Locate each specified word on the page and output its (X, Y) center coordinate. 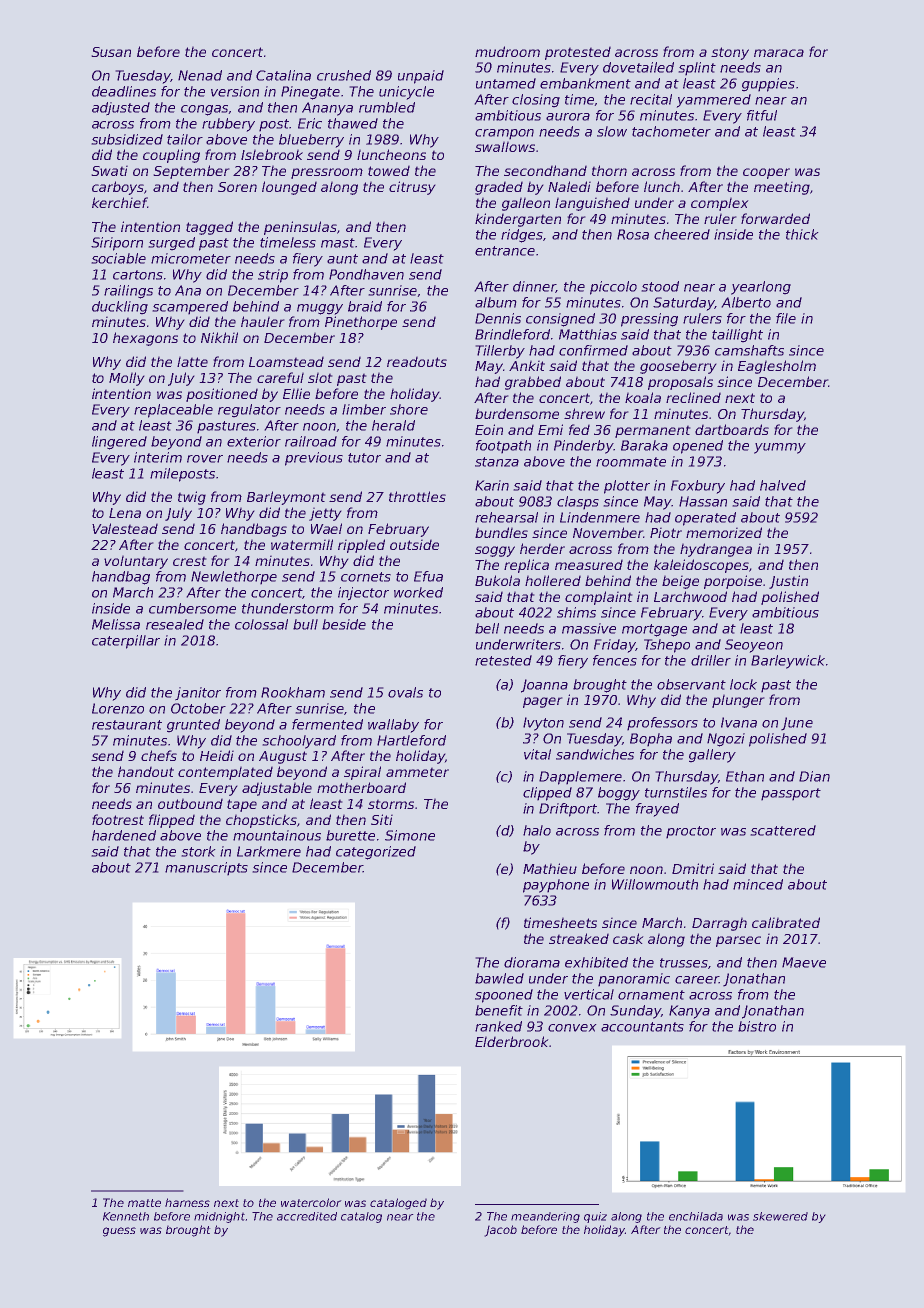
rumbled (387, 107)
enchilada (696, 1216)
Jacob (501, 1231)
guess (119, 1232)
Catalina (283, 75)
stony (730, 53)
